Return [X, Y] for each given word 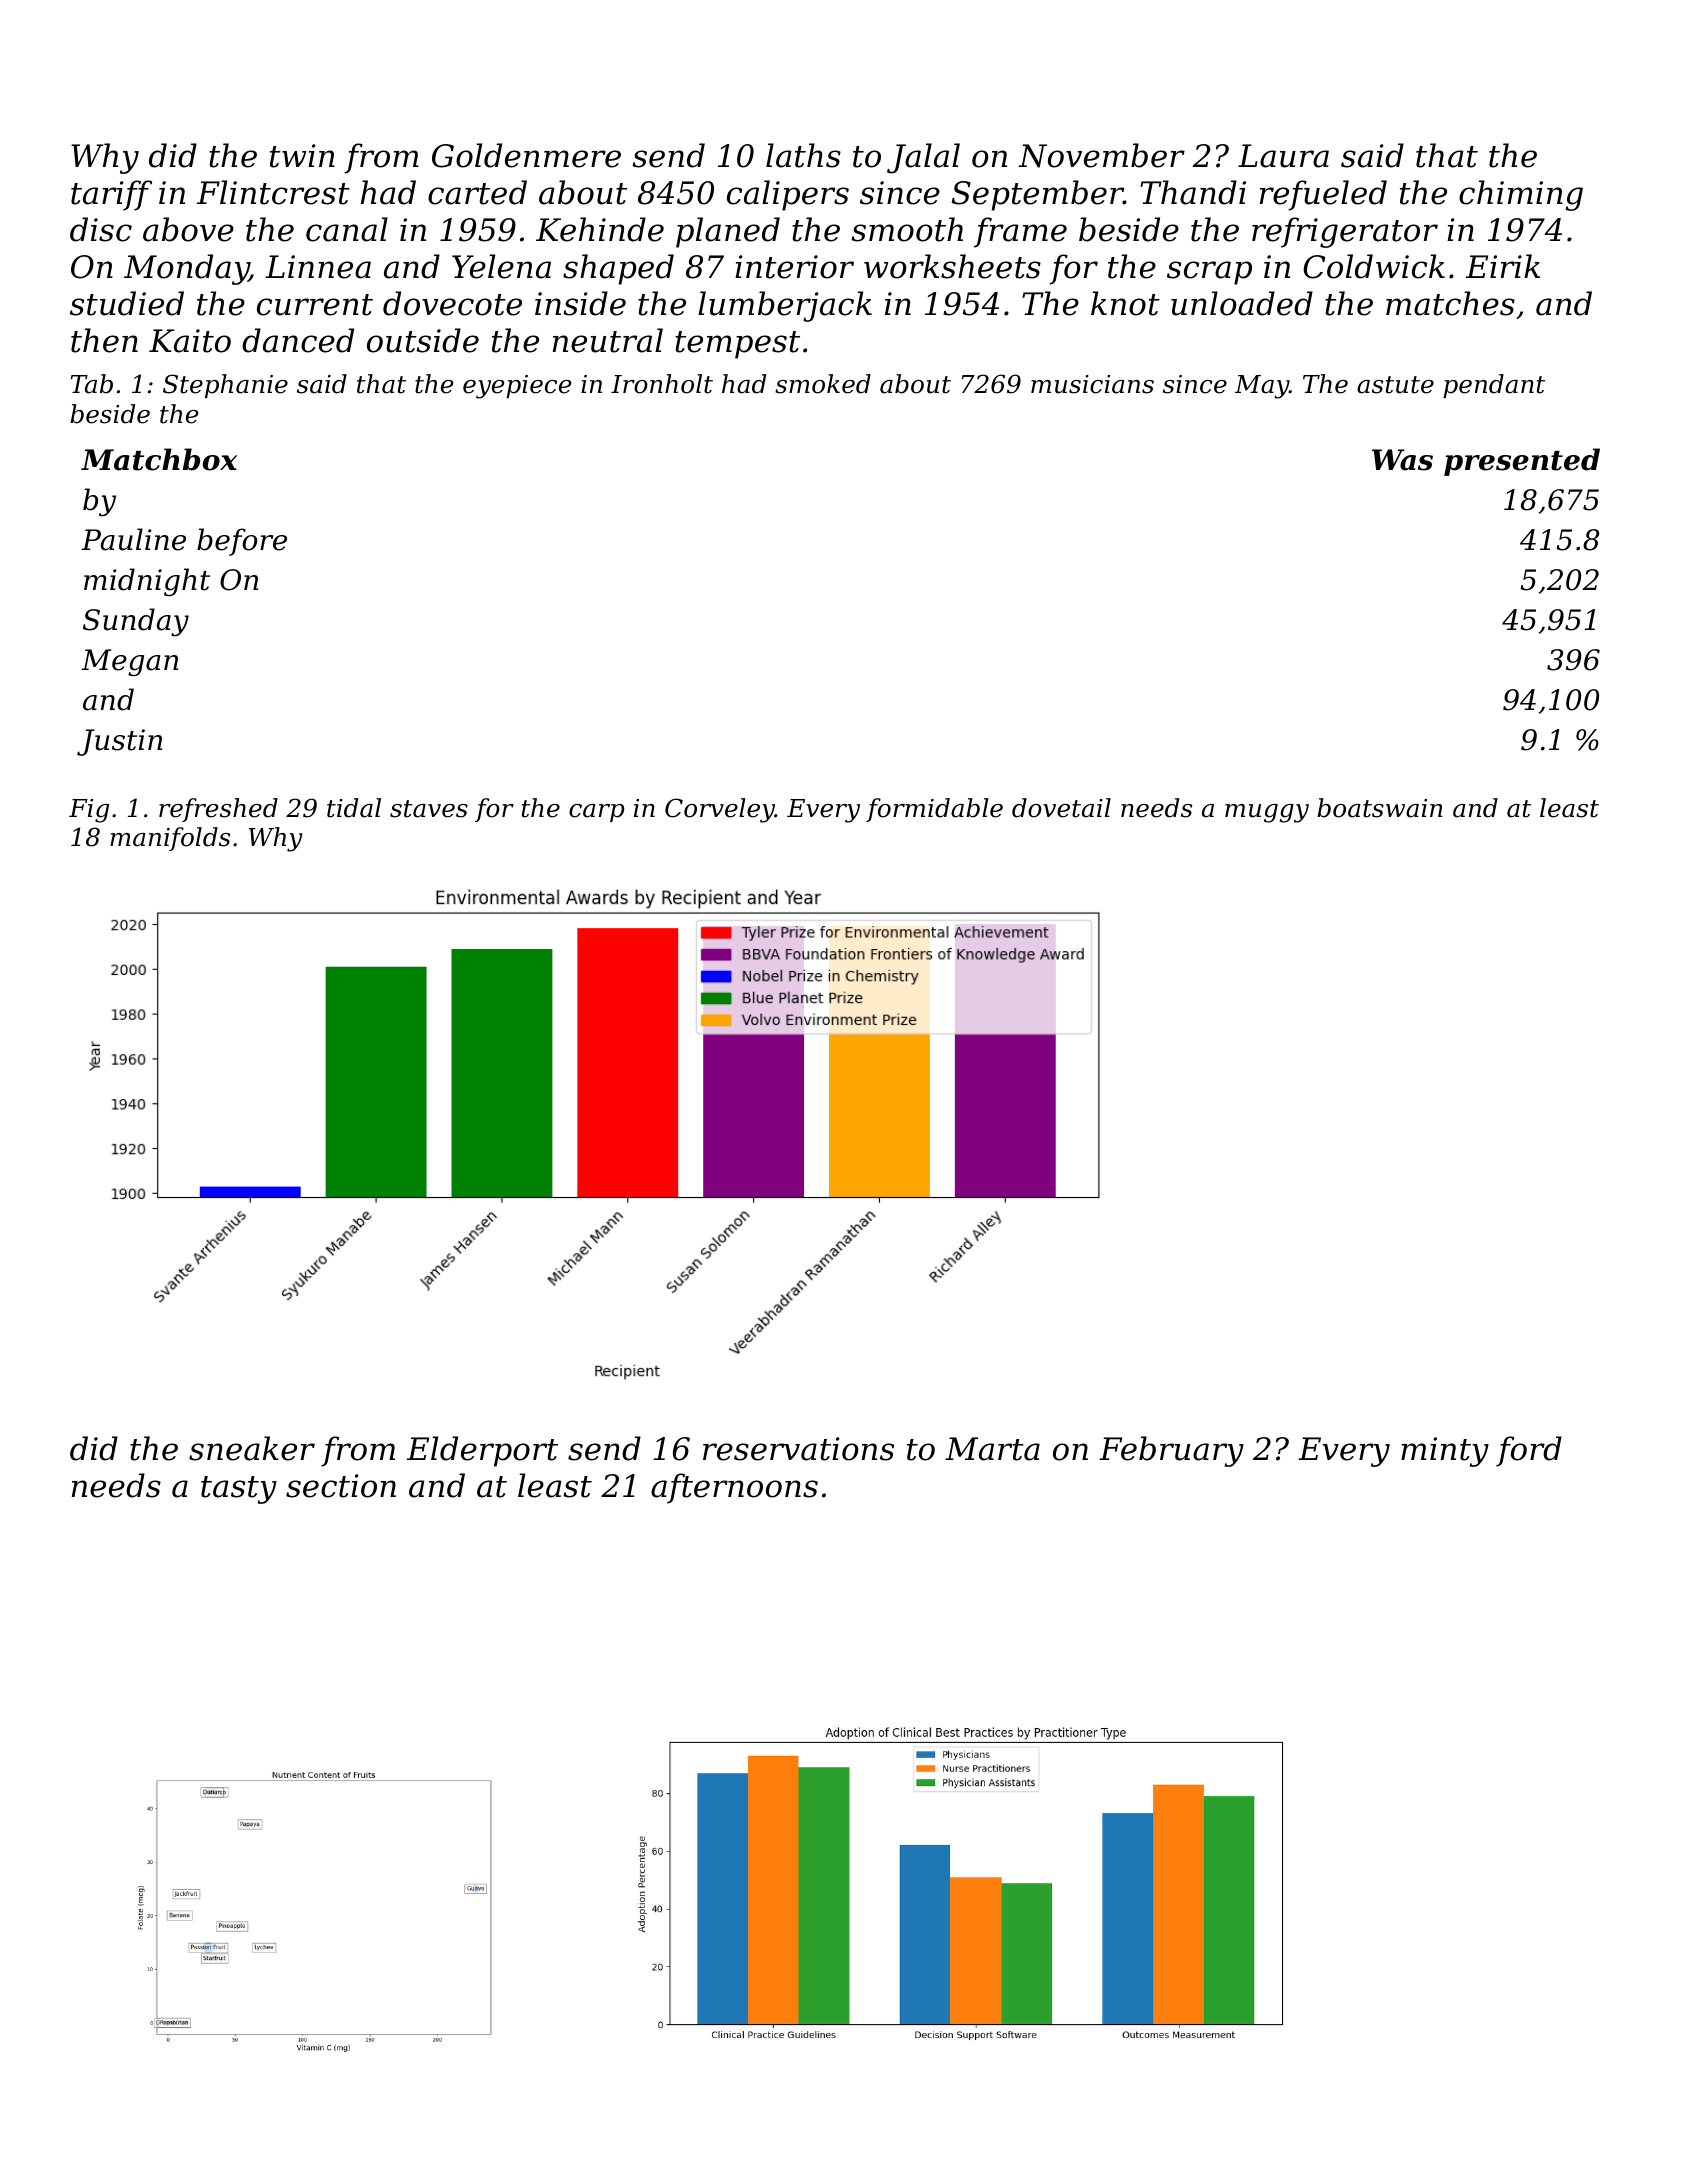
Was [1402, 460]
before [242, 542]
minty [1445, 1452]
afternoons [734, 1488]
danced [298, 340]
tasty [239, 1490]
